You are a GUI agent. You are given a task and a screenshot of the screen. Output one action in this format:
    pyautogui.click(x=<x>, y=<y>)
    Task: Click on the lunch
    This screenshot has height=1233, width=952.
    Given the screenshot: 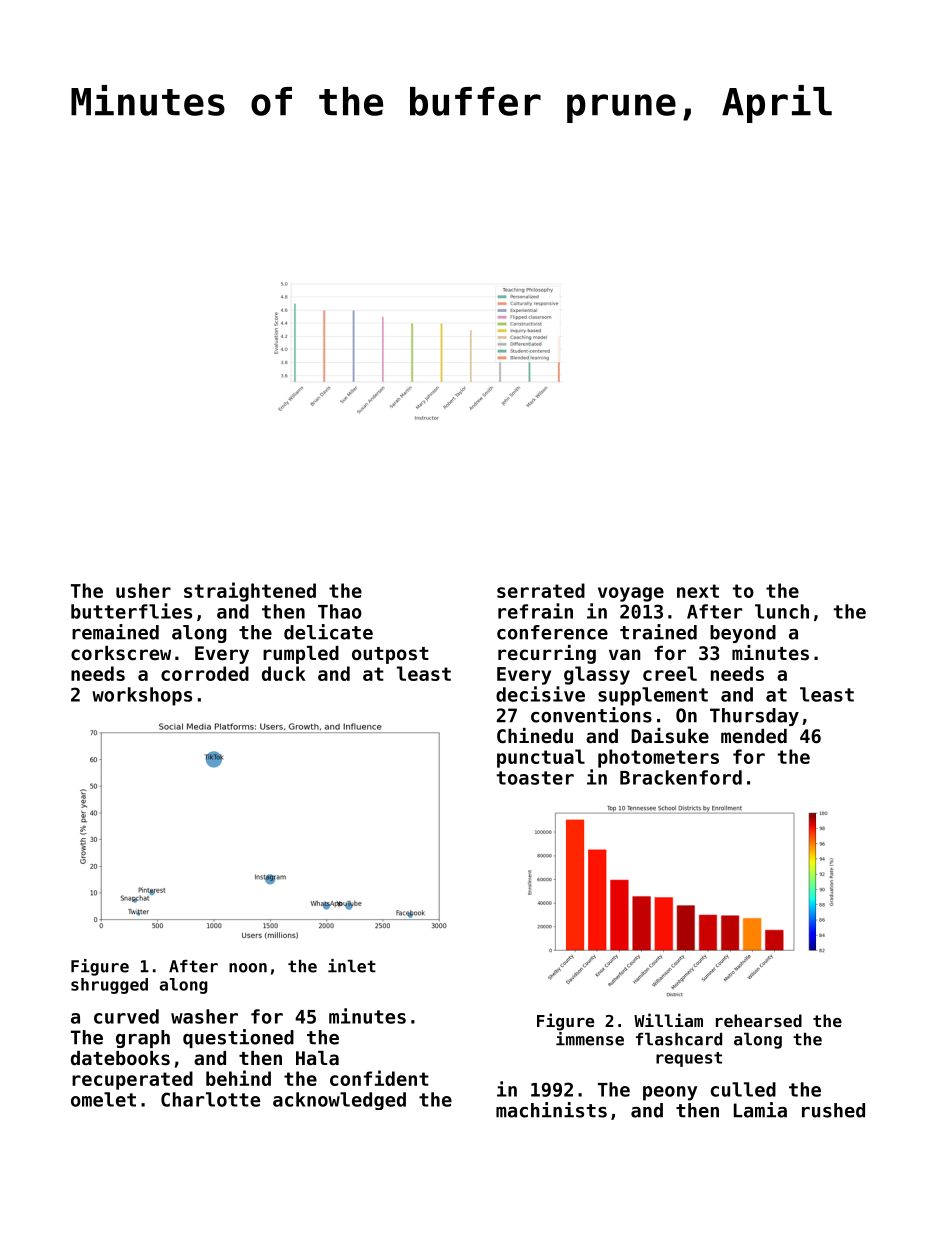 What is the action you would take?
    pyautogui.click(x=782, y=611)
